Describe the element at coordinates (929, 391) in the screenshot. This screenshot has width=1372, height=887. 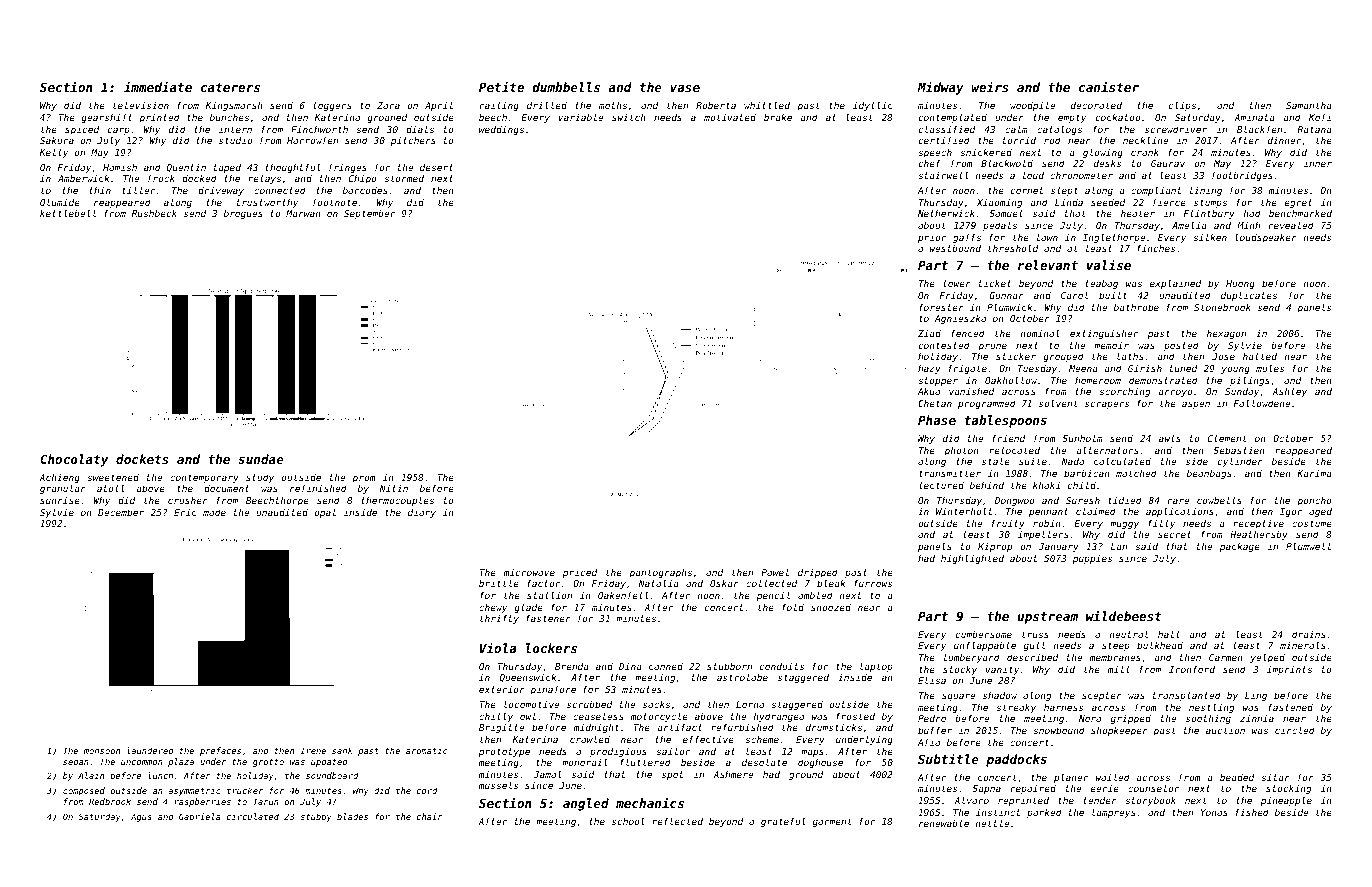
I see `Akua` at that location.
